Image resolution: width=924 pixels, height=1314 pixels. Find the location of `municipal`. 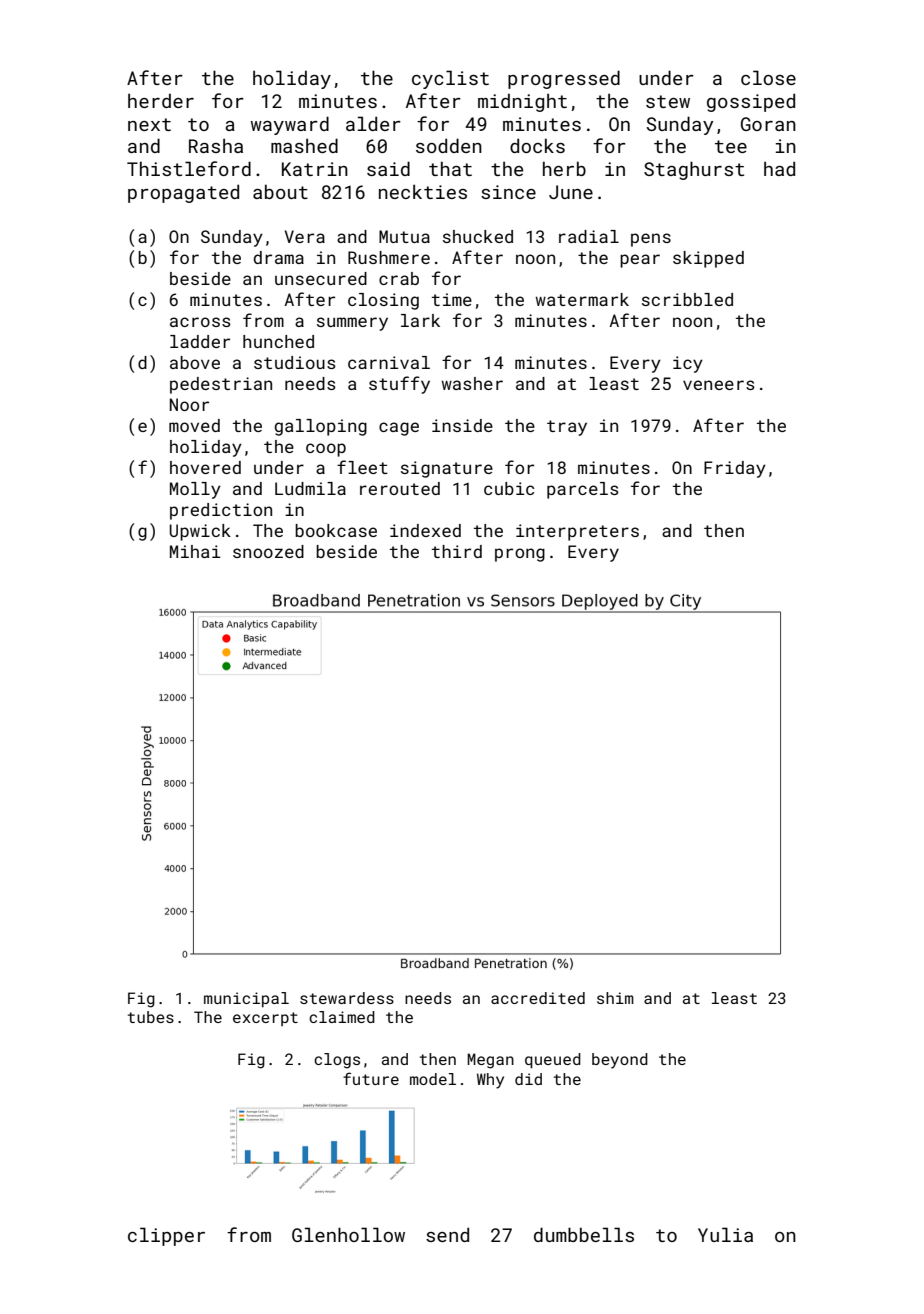

municipal is located at coordinates (246, 999).
